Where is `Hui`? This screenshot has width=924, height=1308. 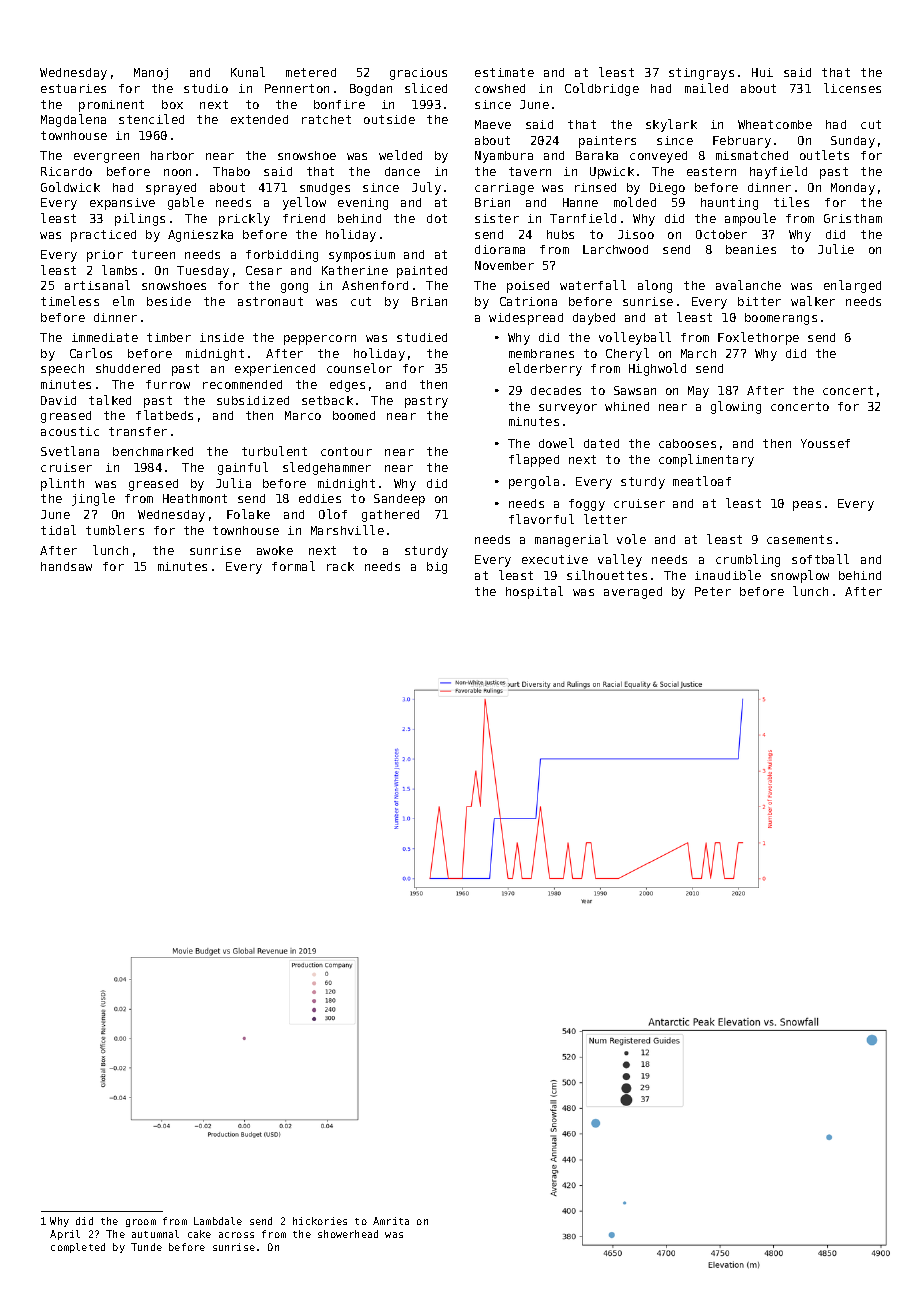 Hui is located at coordinates (762, 72).
